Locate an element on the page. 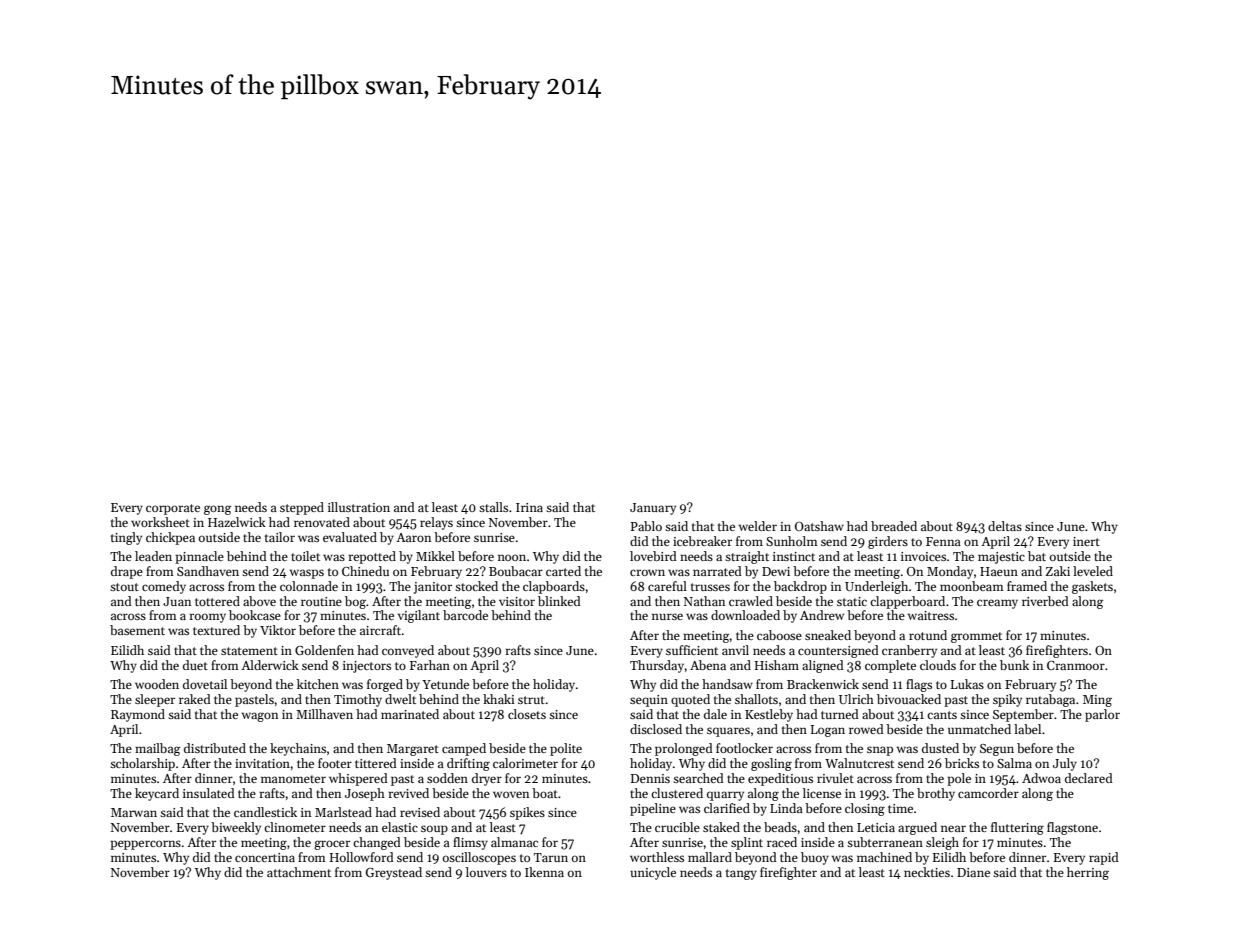 The height and width of the image is (952, 1233). corporate is located at coordinates (173, 509).
